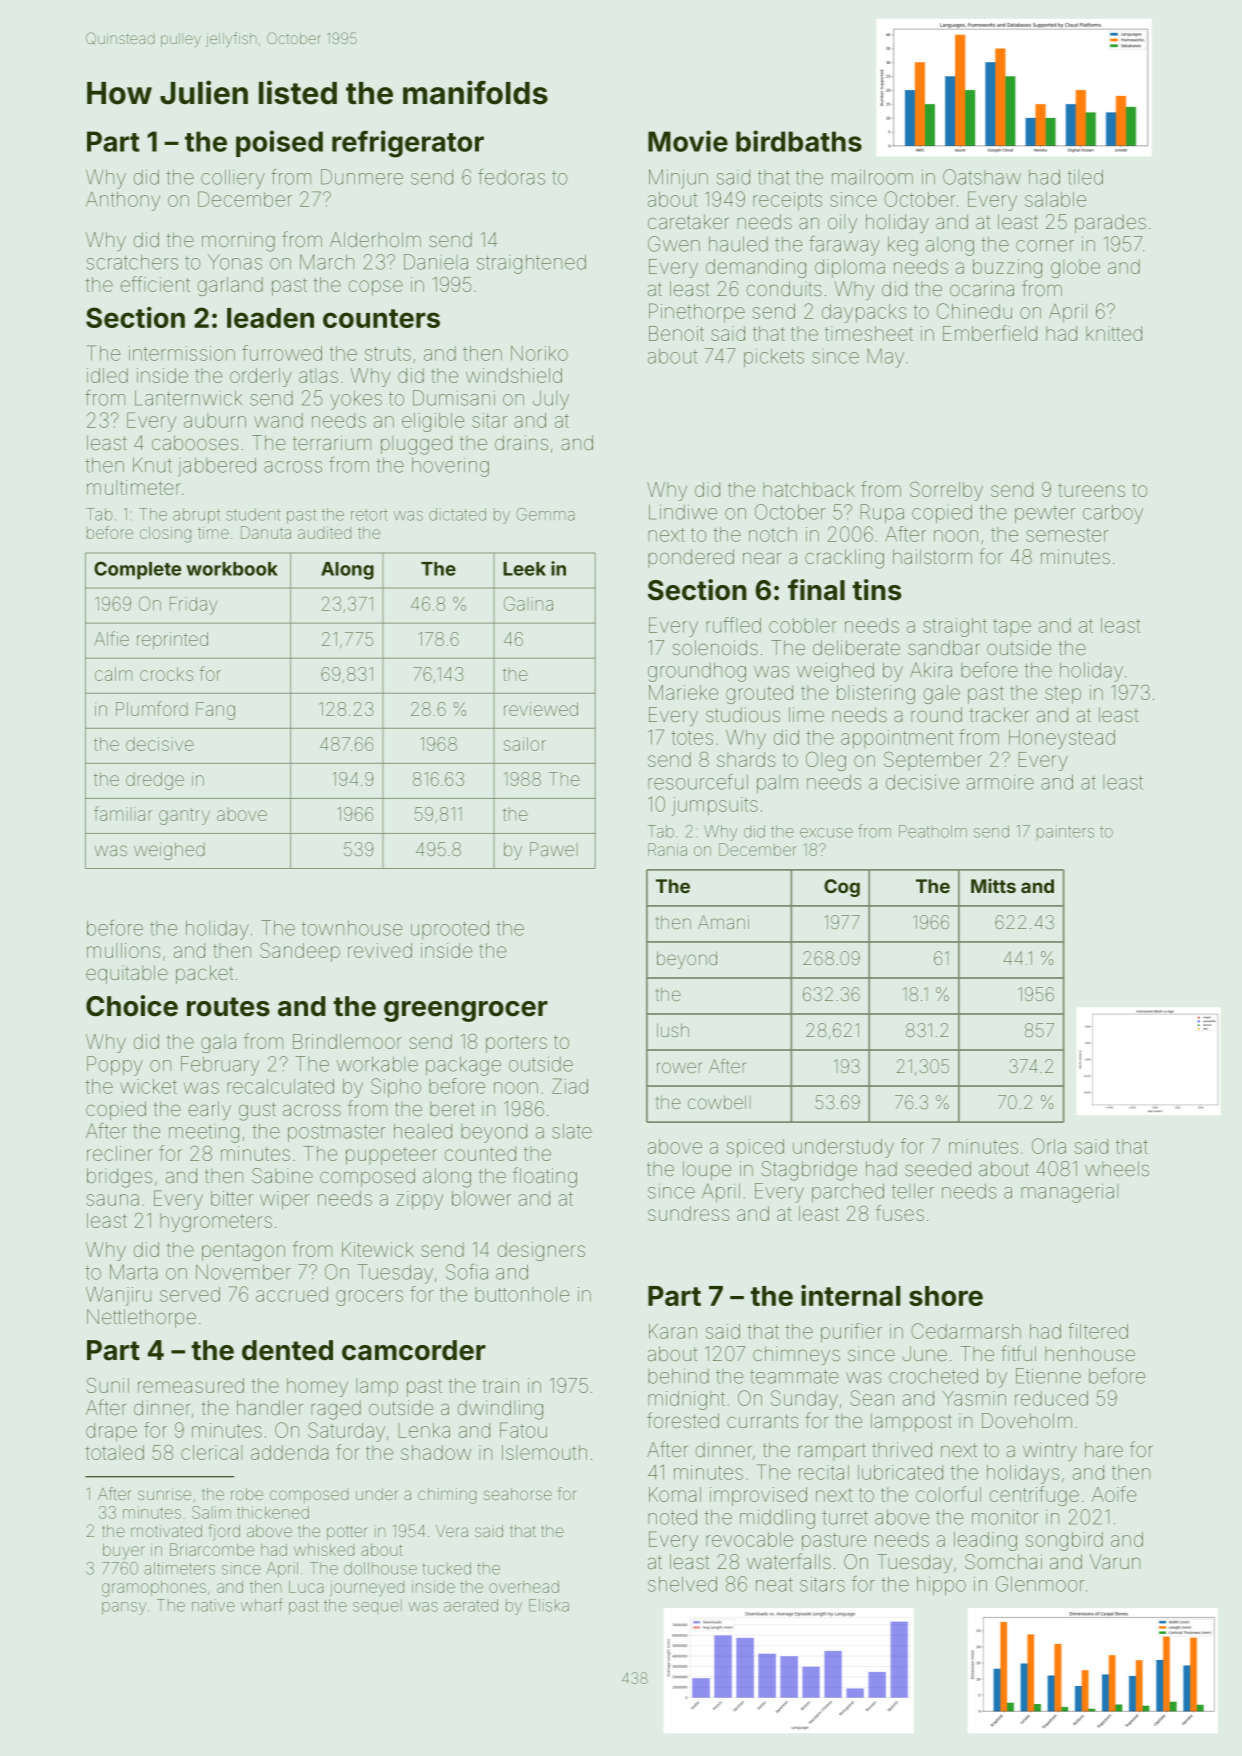  What do you see at coordinates (279, 143) in the image?
I see `poised` at bounding box center [279, 143].
